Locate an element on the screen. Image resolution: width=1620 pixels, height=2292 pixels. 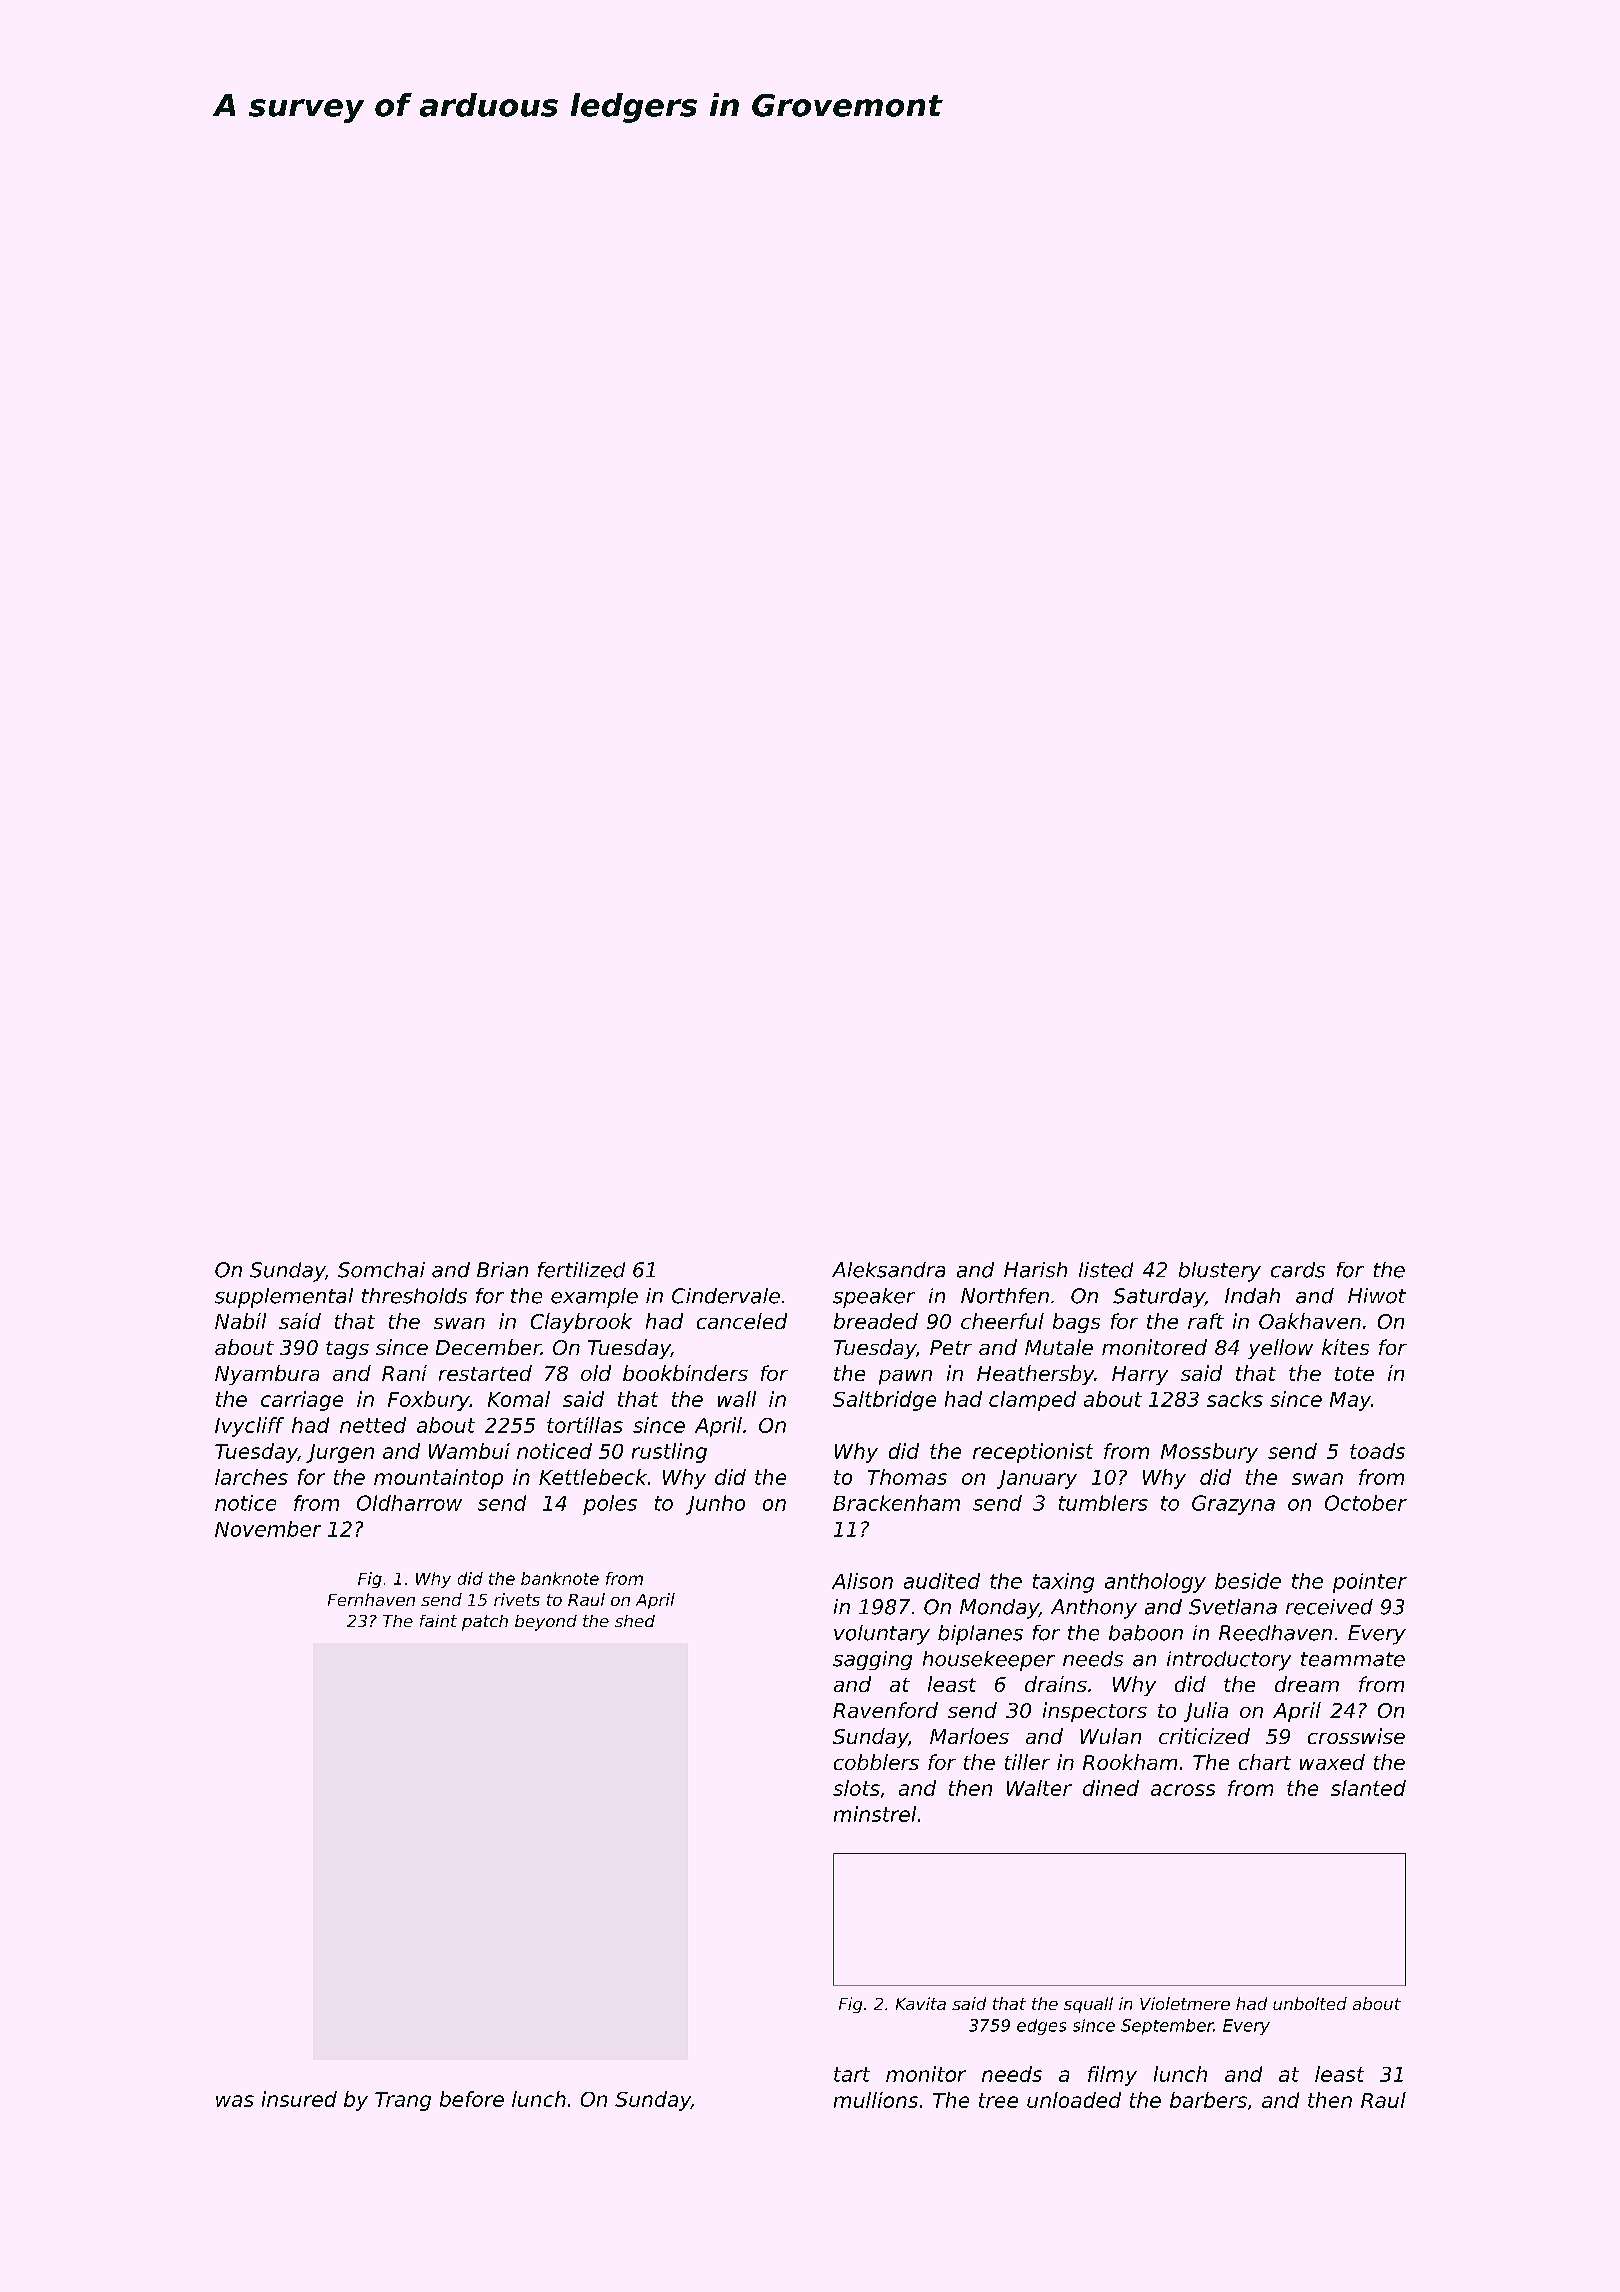
Thomas is located at coordinates (907, 1477).
